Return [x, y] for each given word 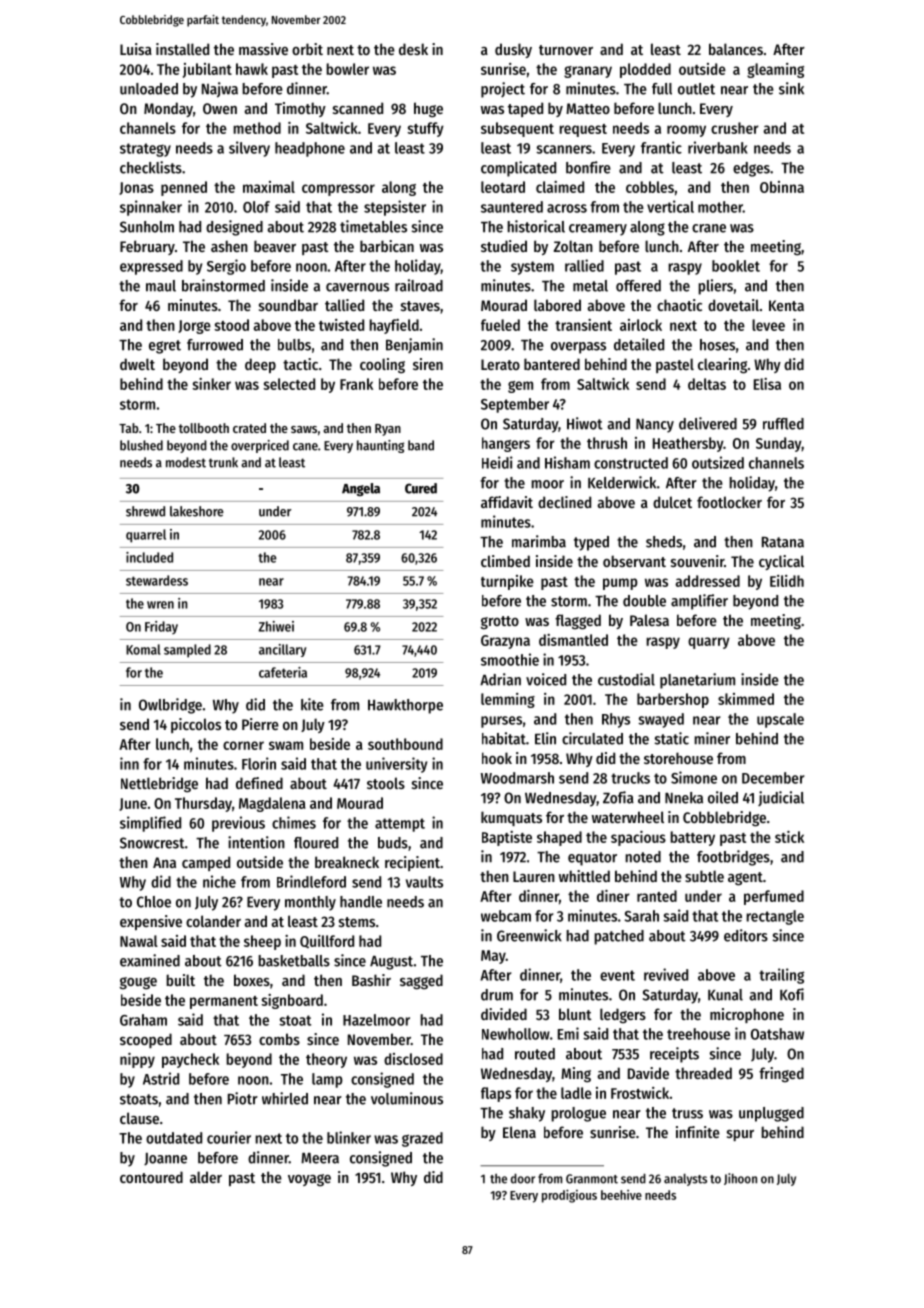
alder [206, 1177]
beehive [621, 1195]
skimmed [746, 699]
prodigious [569, 1196]
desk [413, 49]
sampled [187, 651]
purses [501, 722]
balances [736, 49]
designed [234, 228]
